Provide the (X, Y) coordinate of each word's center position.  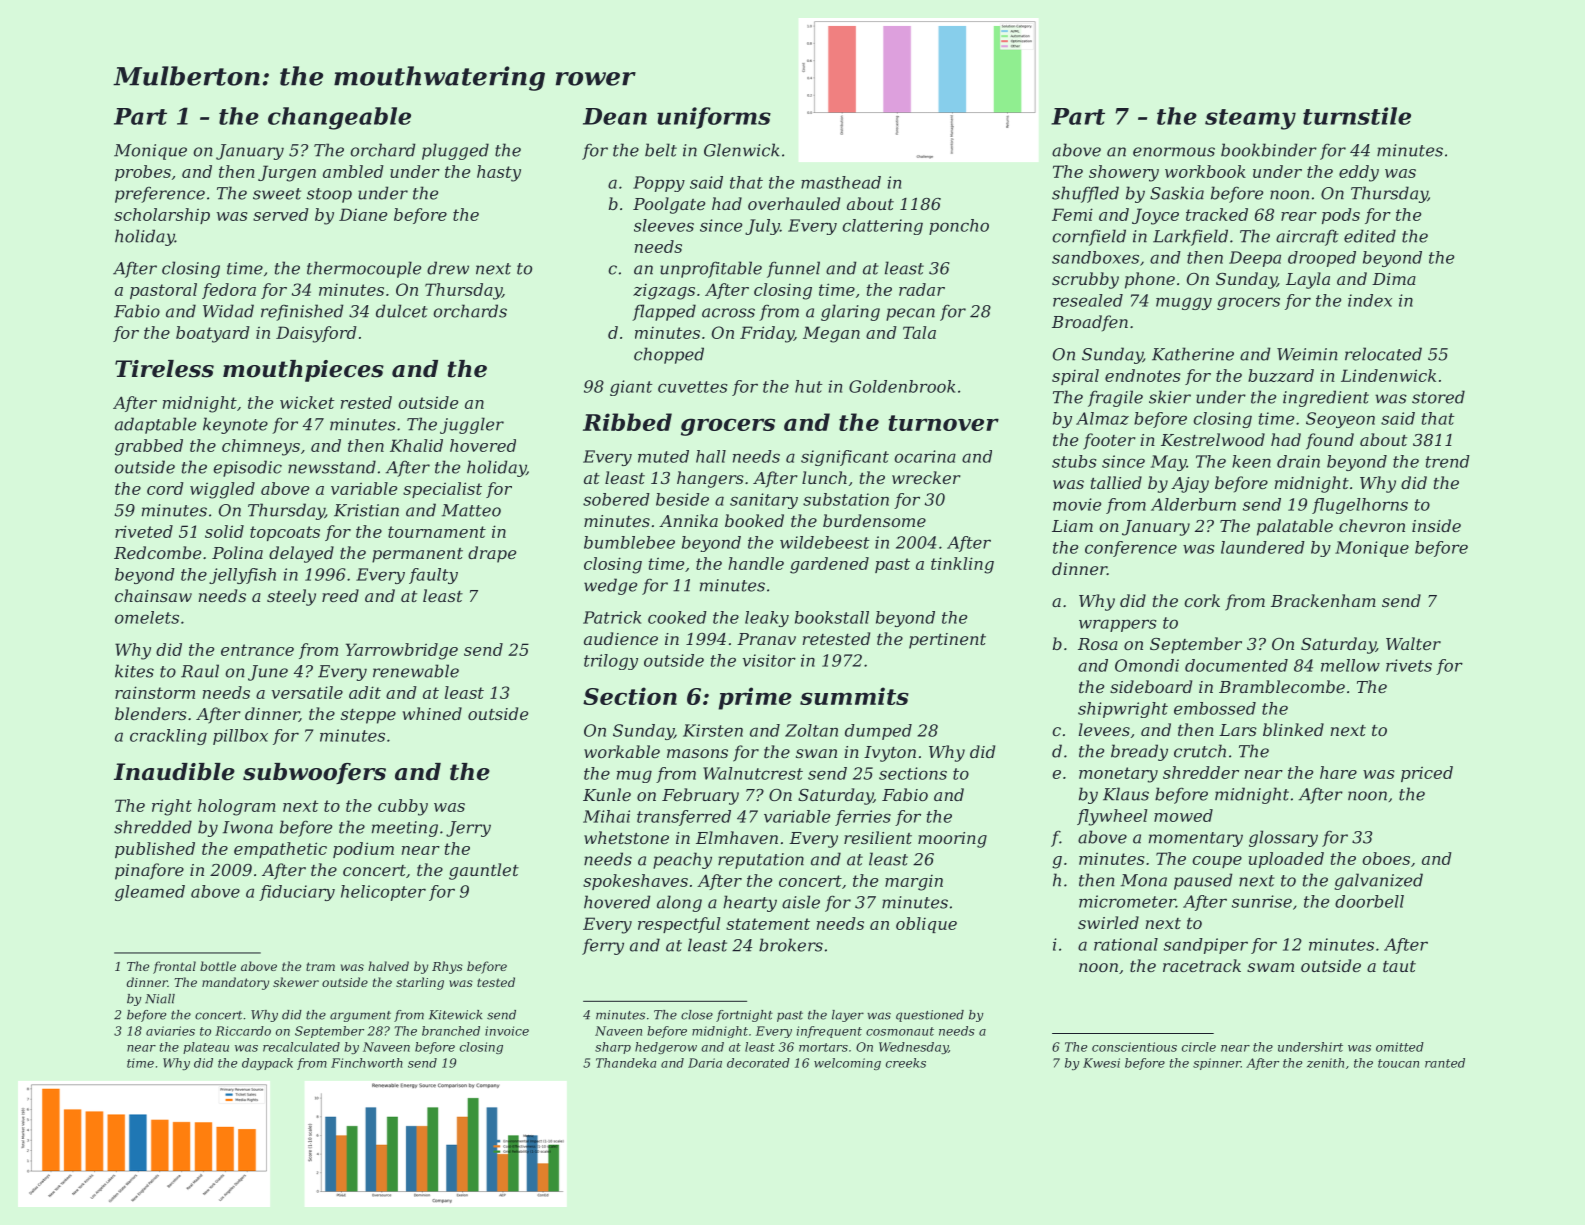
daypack (267, 1064)
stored (1438, 397)
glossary (1283, 838)
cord (165, 488)
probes (143, 173)
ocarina (925, 456)
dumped (878, 732)
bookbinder (1269, 150)
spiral (1075, 377)
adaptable (155, 425)
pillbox (240, 737)
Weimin (1307, 354)
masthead (841, 182)
